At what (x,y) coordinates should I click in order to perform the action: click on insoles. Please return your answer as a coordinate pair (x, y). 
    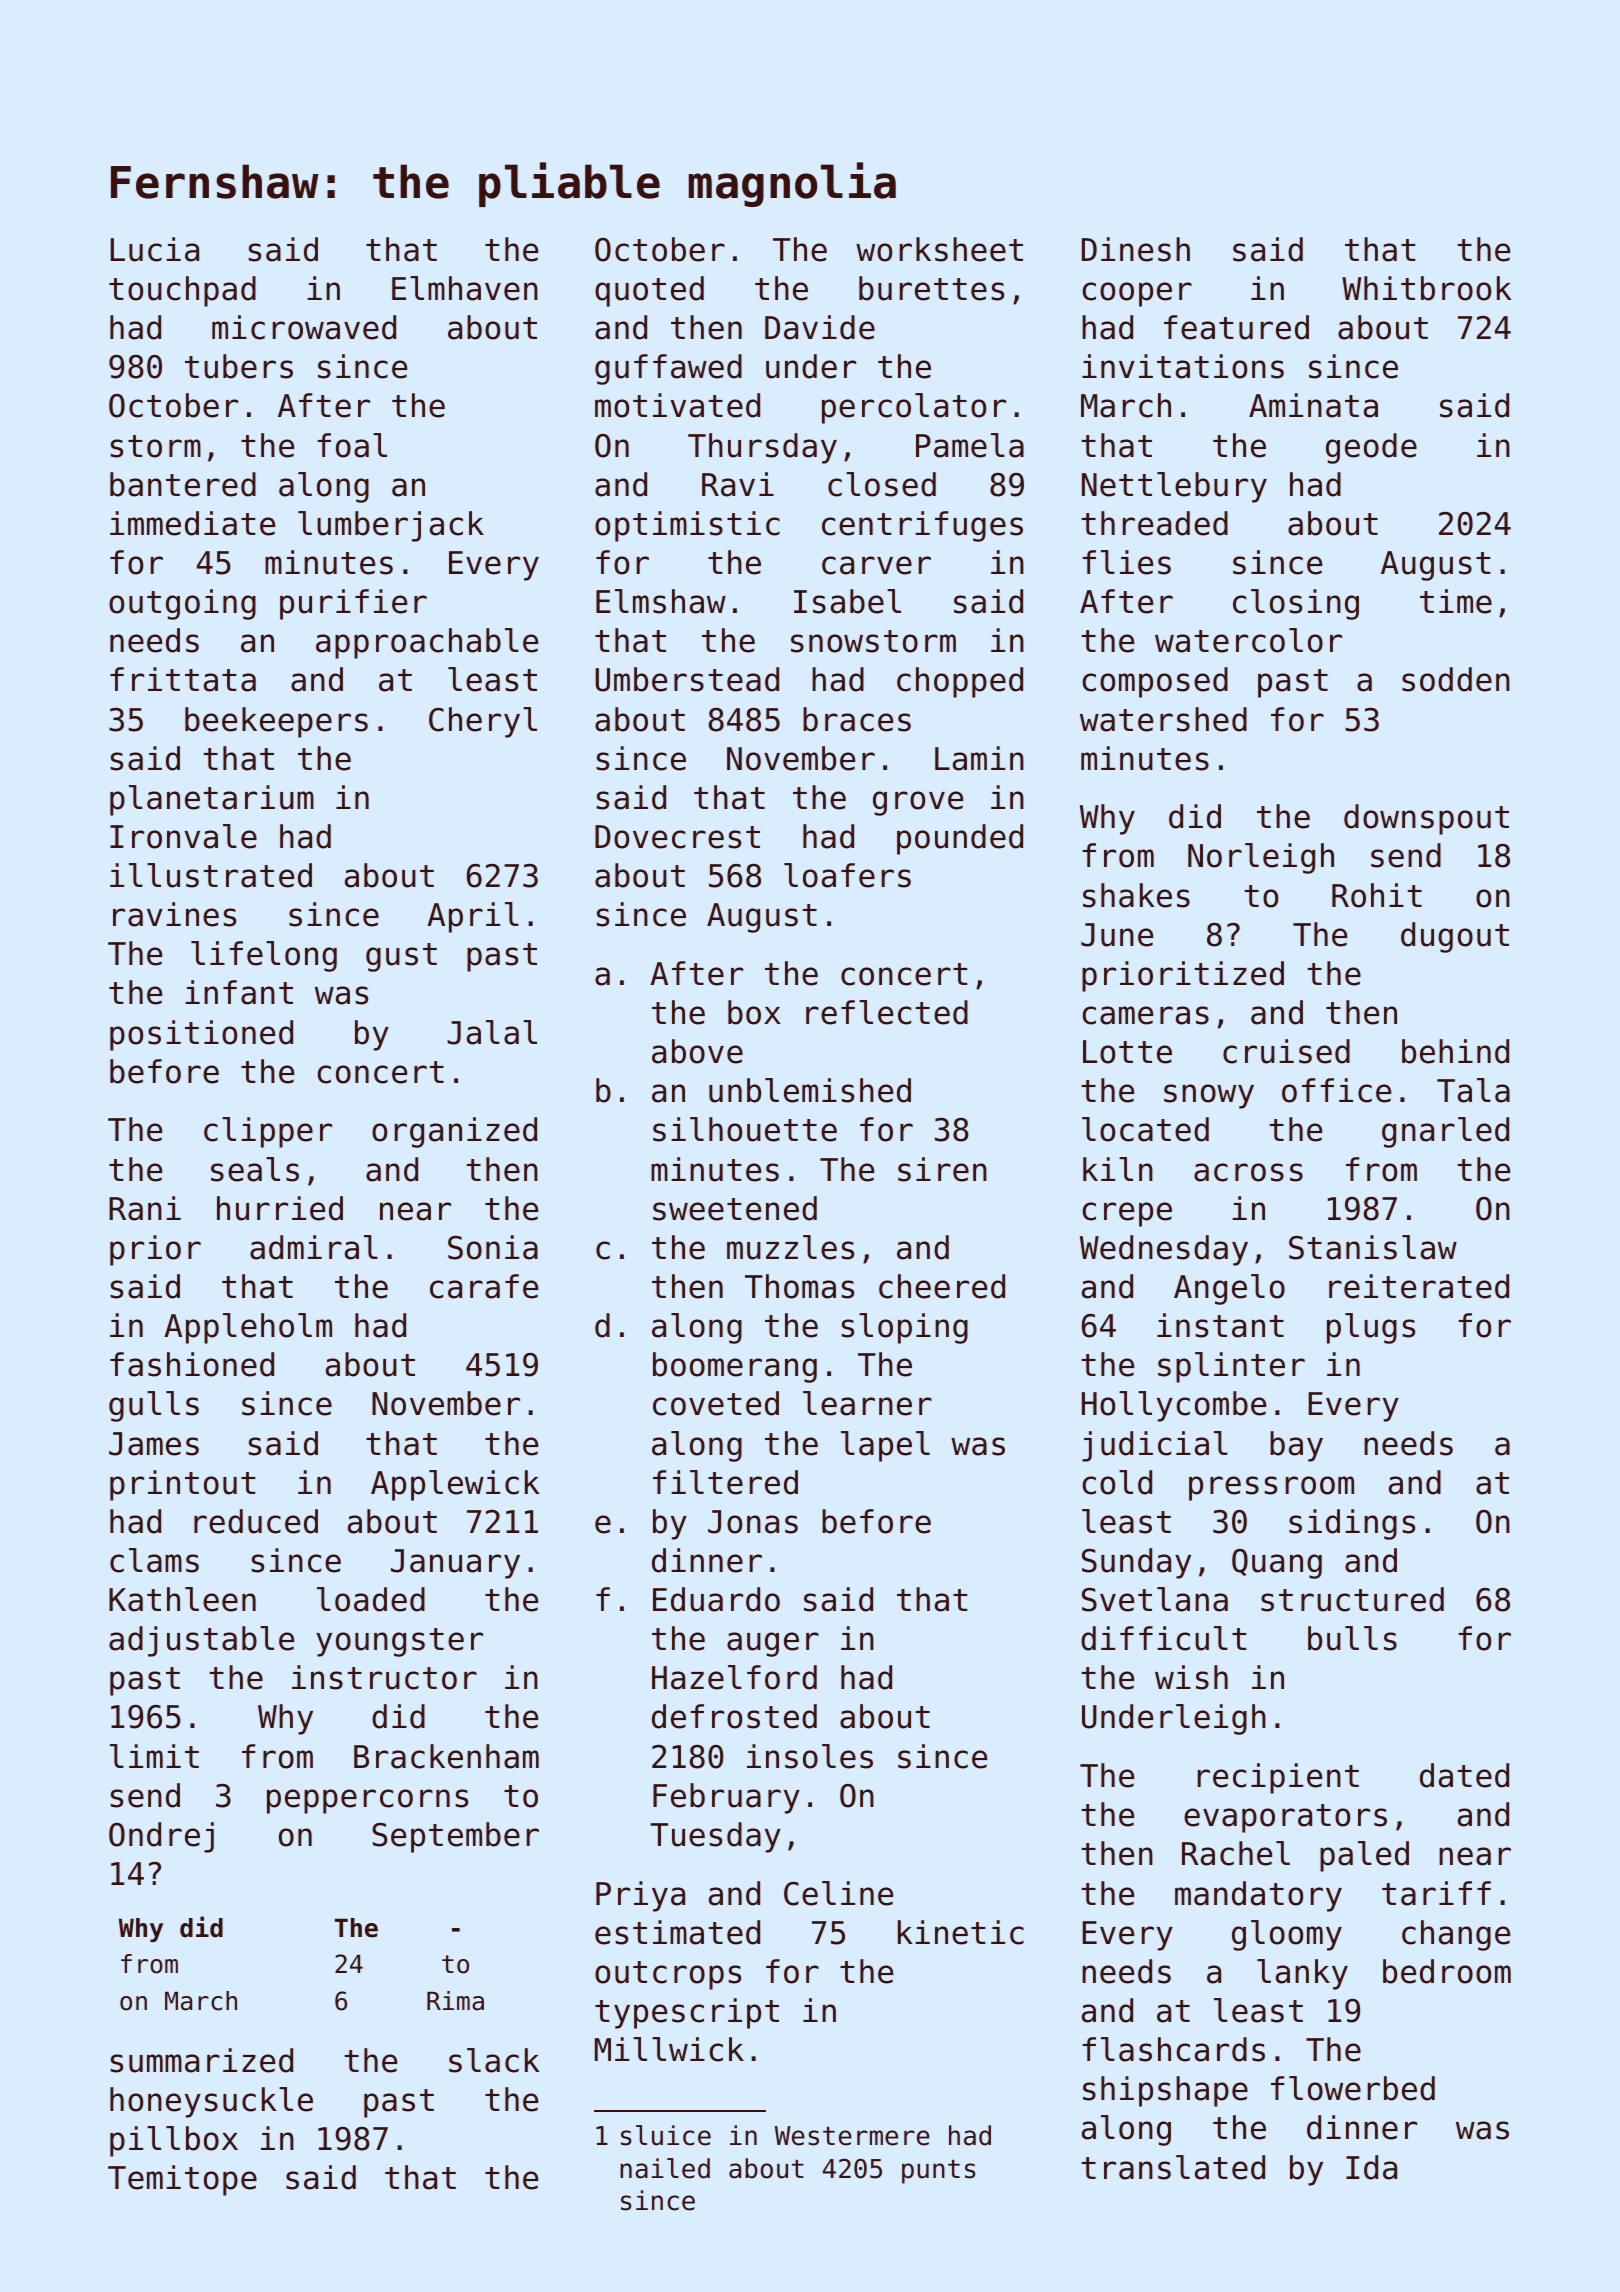
    Looking at the image, I should click on (810, 1756).
